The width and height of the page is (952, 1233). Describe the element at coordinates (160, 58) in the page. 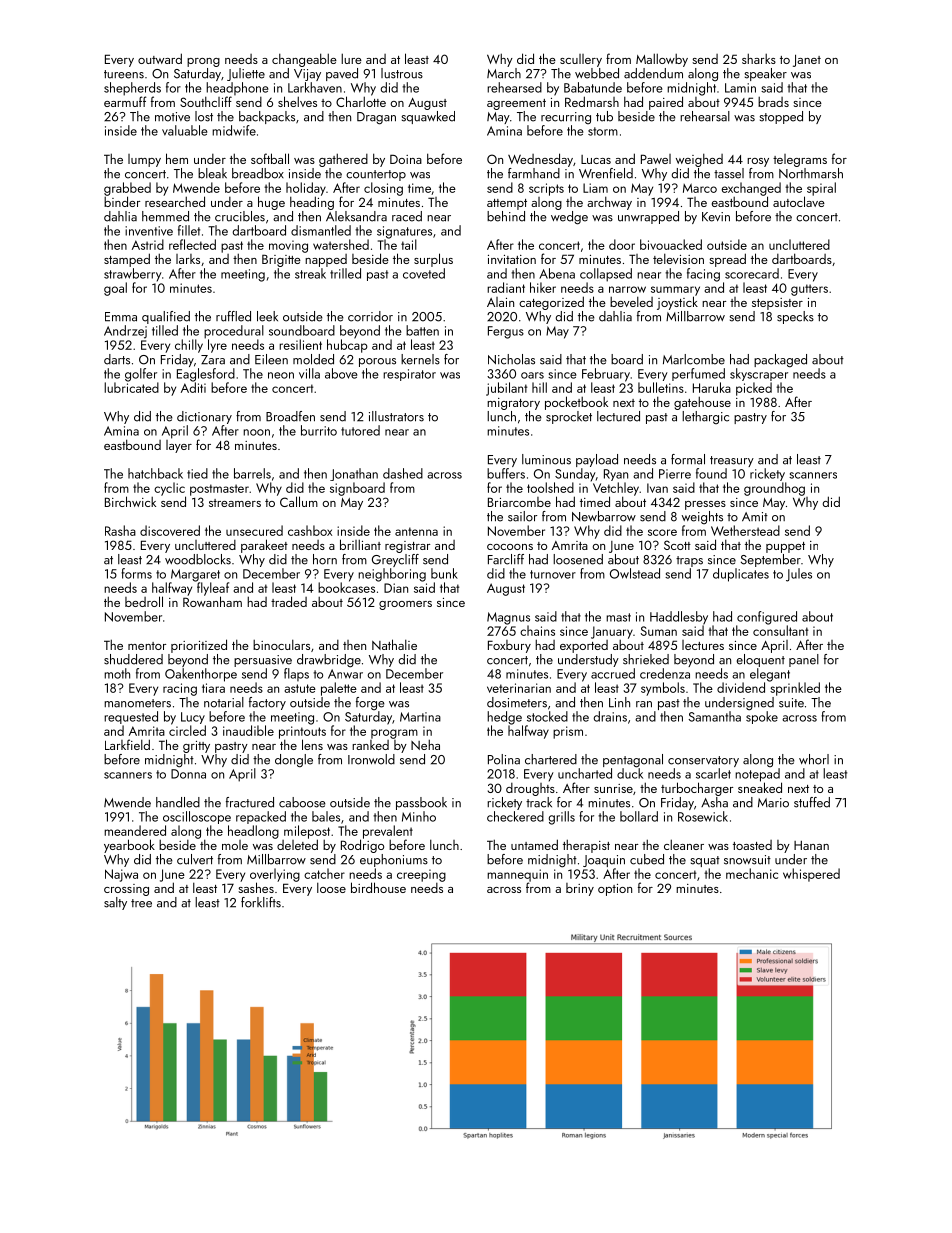

I see `outward` at that location.
